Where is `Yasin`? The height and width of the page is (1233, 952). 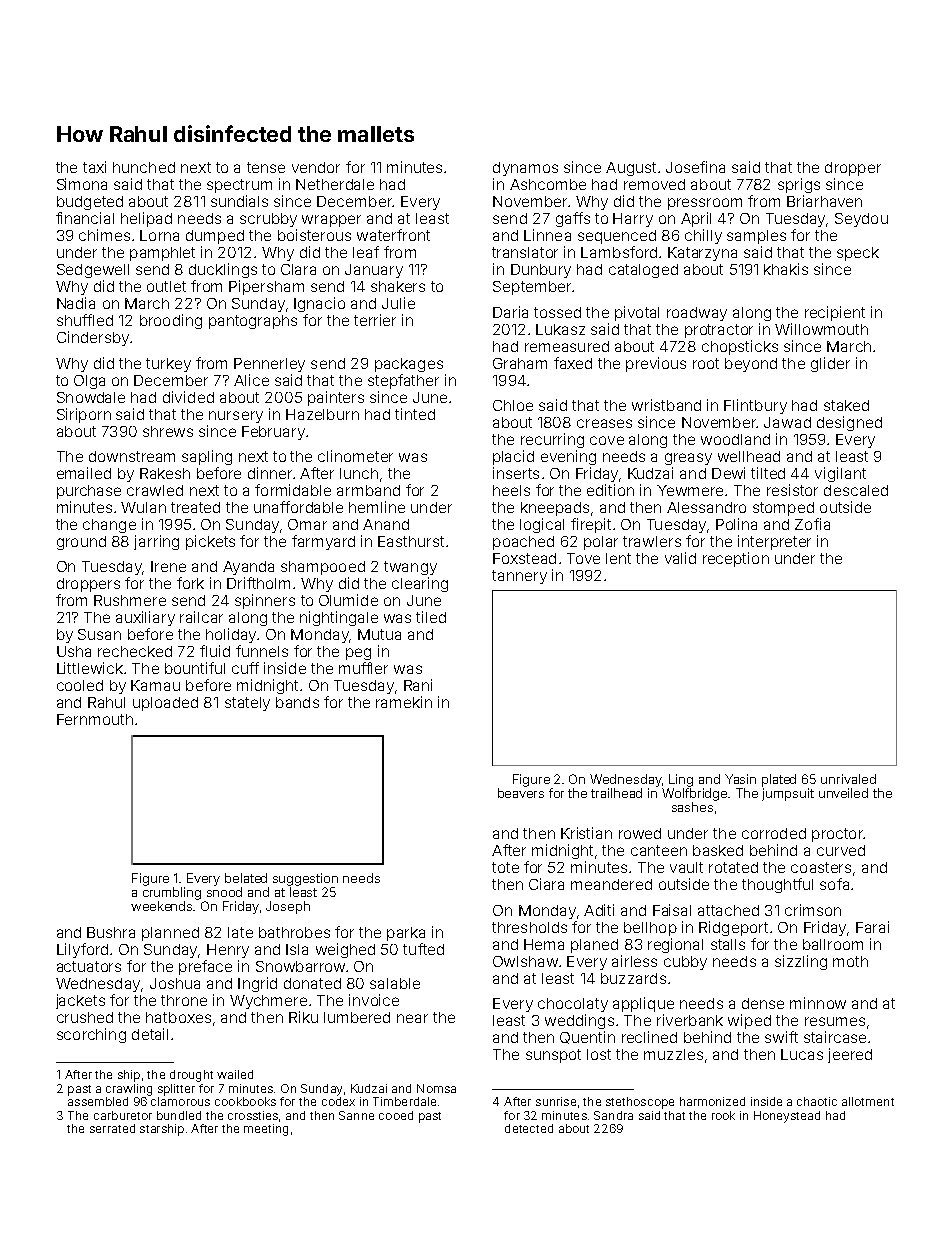 Yasin is located at coordinates (740, 779).
